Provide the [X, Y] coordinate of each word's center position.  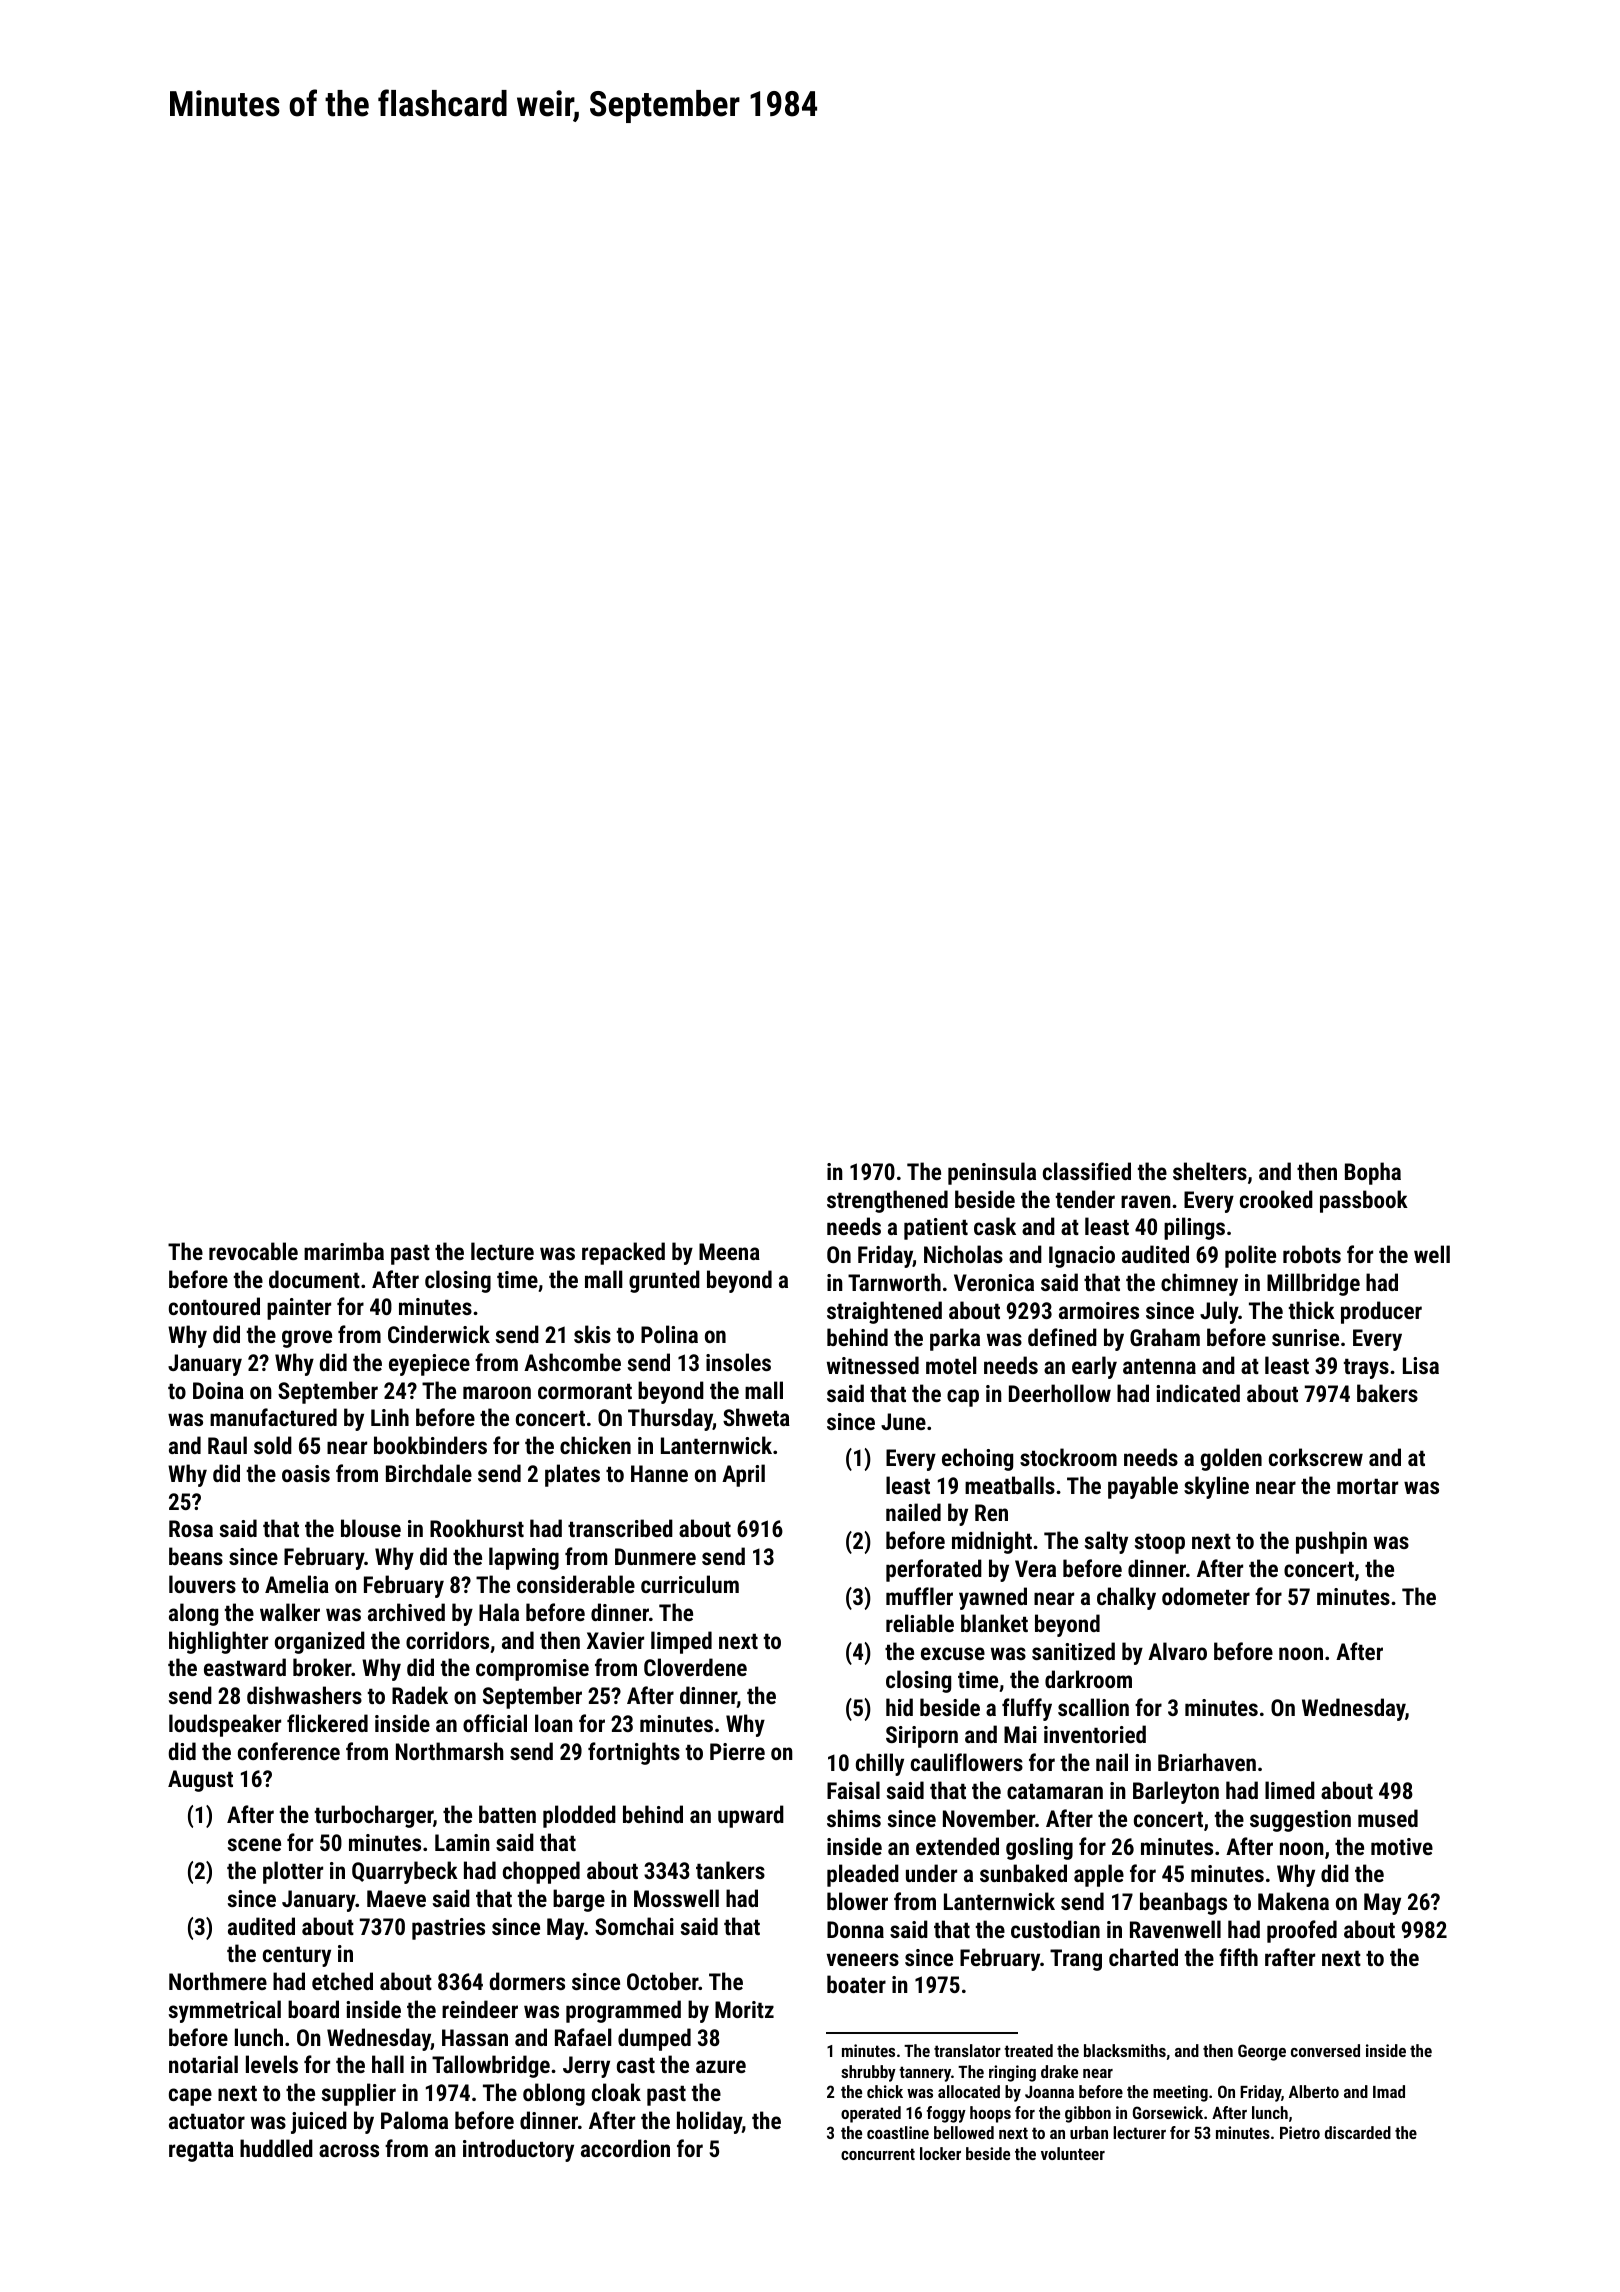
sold [273, 1445]
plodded [579, 1816]
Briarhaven [1207, 1762]
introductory [518, 2150]
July [1219, 1312]
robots [1312, 1254]
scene [254, 1844]
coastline [898, 2132]
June [903, 1421]
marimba [344, 1251]
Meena [729, 1251]
